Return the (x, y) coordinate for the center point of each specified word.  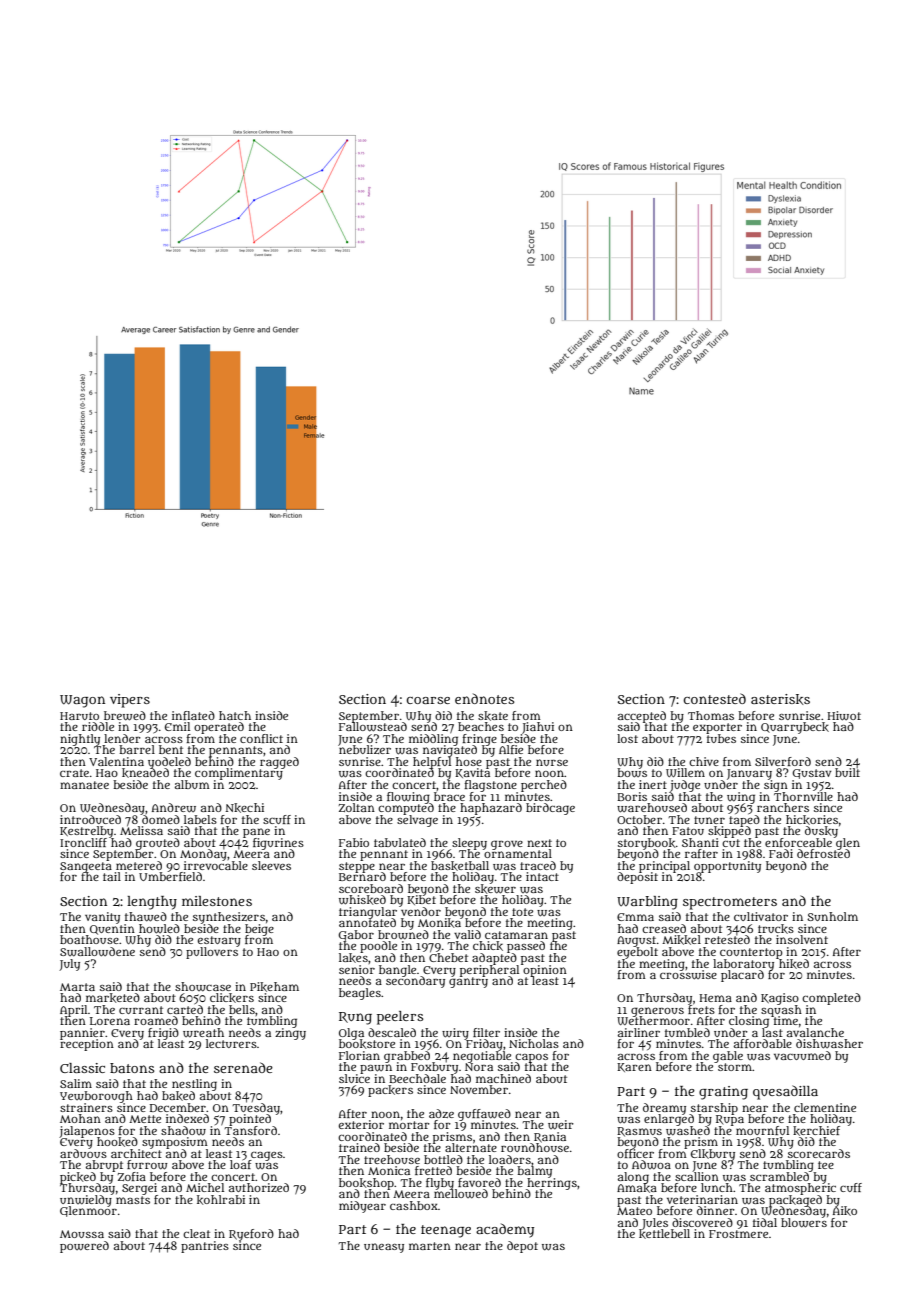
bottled (443, 1159)
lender (122, 738)
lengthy (152, 903)
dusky (821, 832)
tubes (721, 738)
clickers (232, 998)
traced (538, 865)
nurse (552, 762)
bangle (397, 970)
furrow (147, 1165)
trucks (776, 929)
